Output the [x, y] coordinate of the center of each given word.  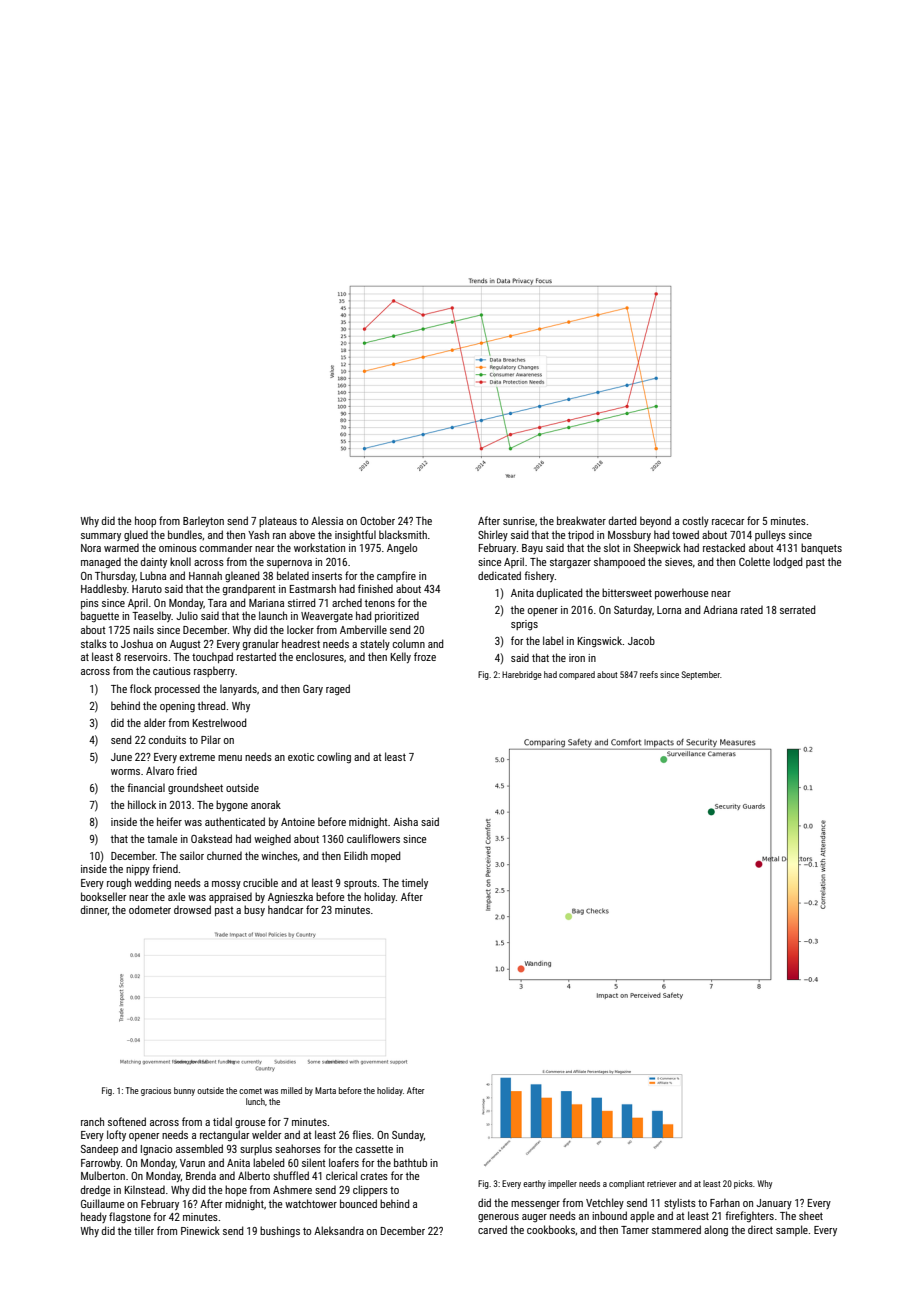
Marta [325, 1090]
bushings [280, 1232]
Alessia [327, 520]
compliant [627, 1184]
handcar [285, 909]
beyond [655, 521]
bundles [185, 534]
